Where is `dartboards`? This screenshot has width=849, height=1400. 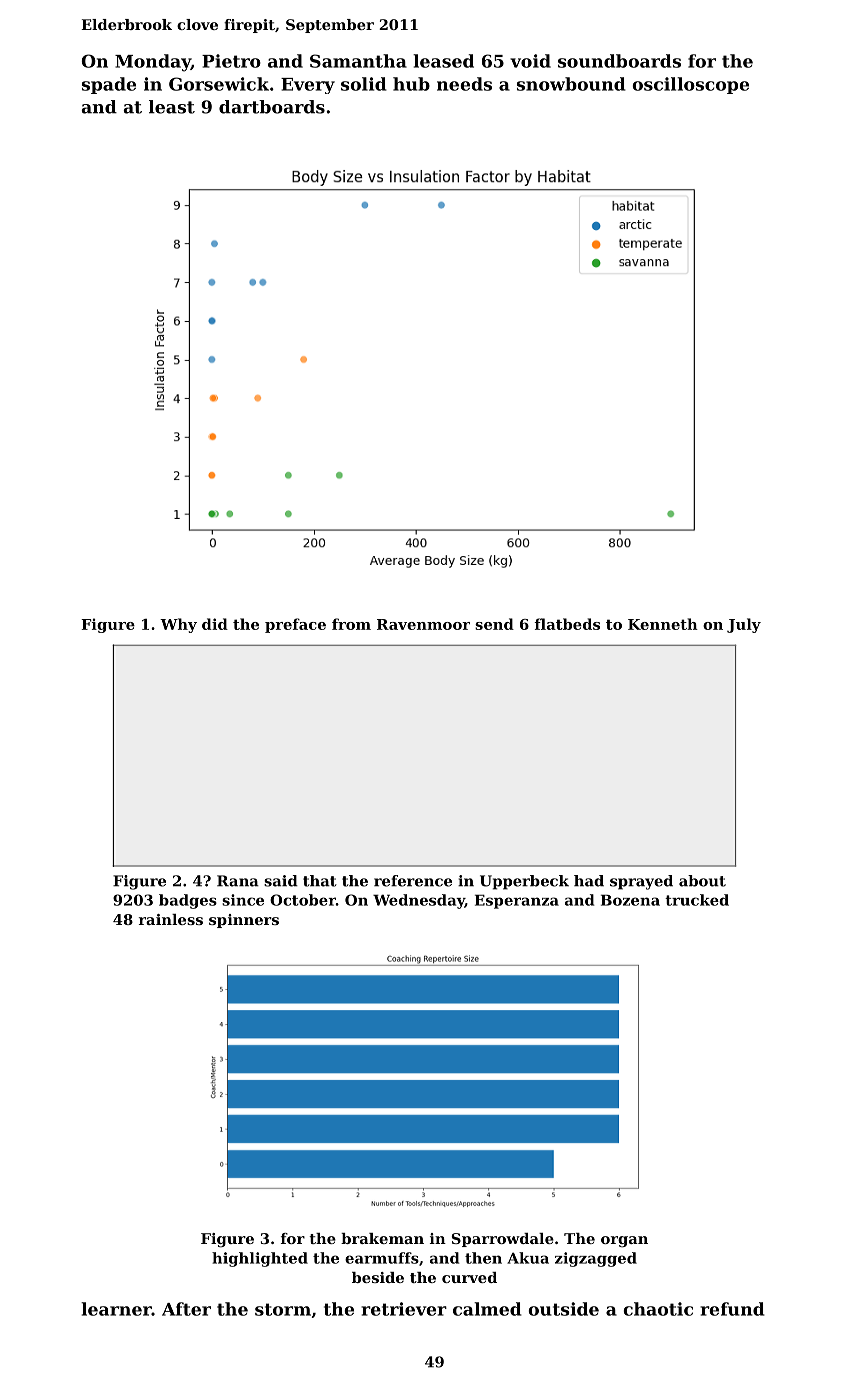
dartboards is located at coordinates (272, 107).
